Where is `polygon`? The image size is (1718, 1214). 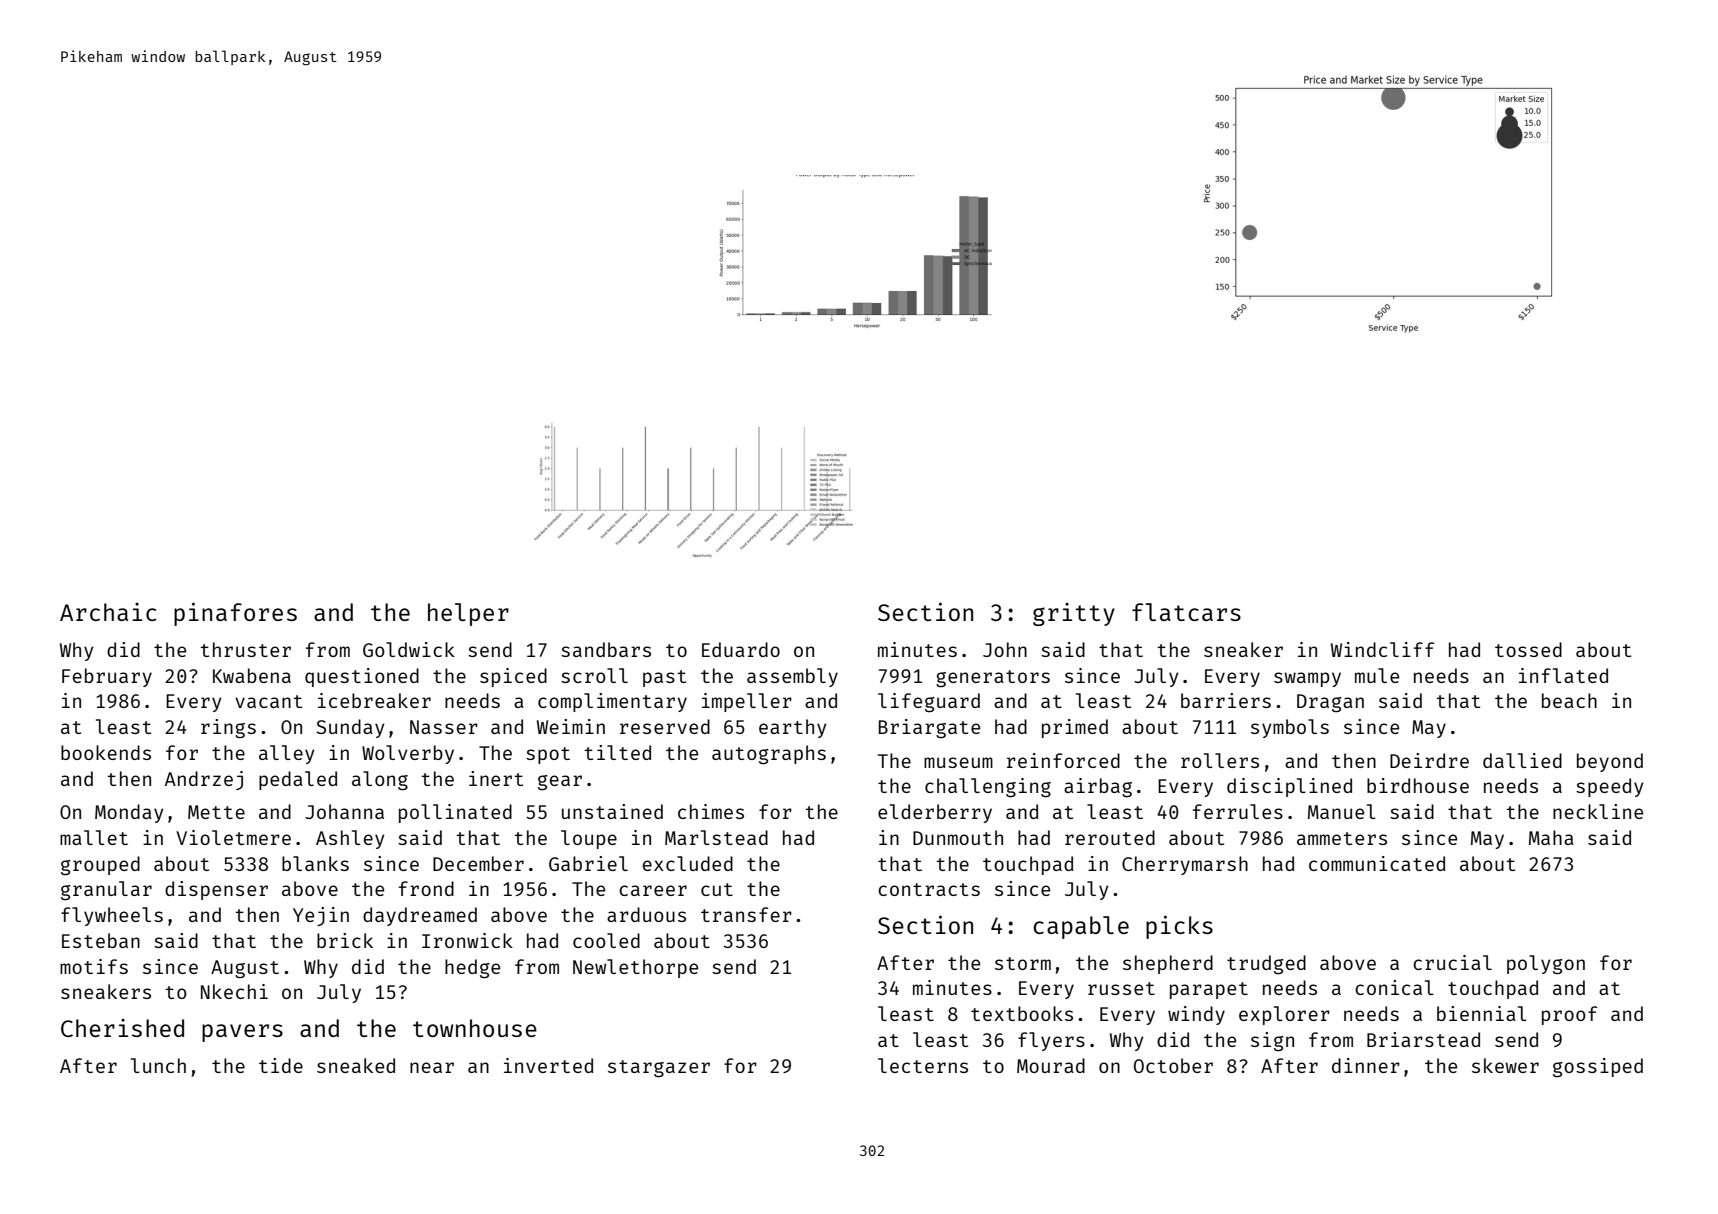 polygon is located at coordinates (1546, 964).
